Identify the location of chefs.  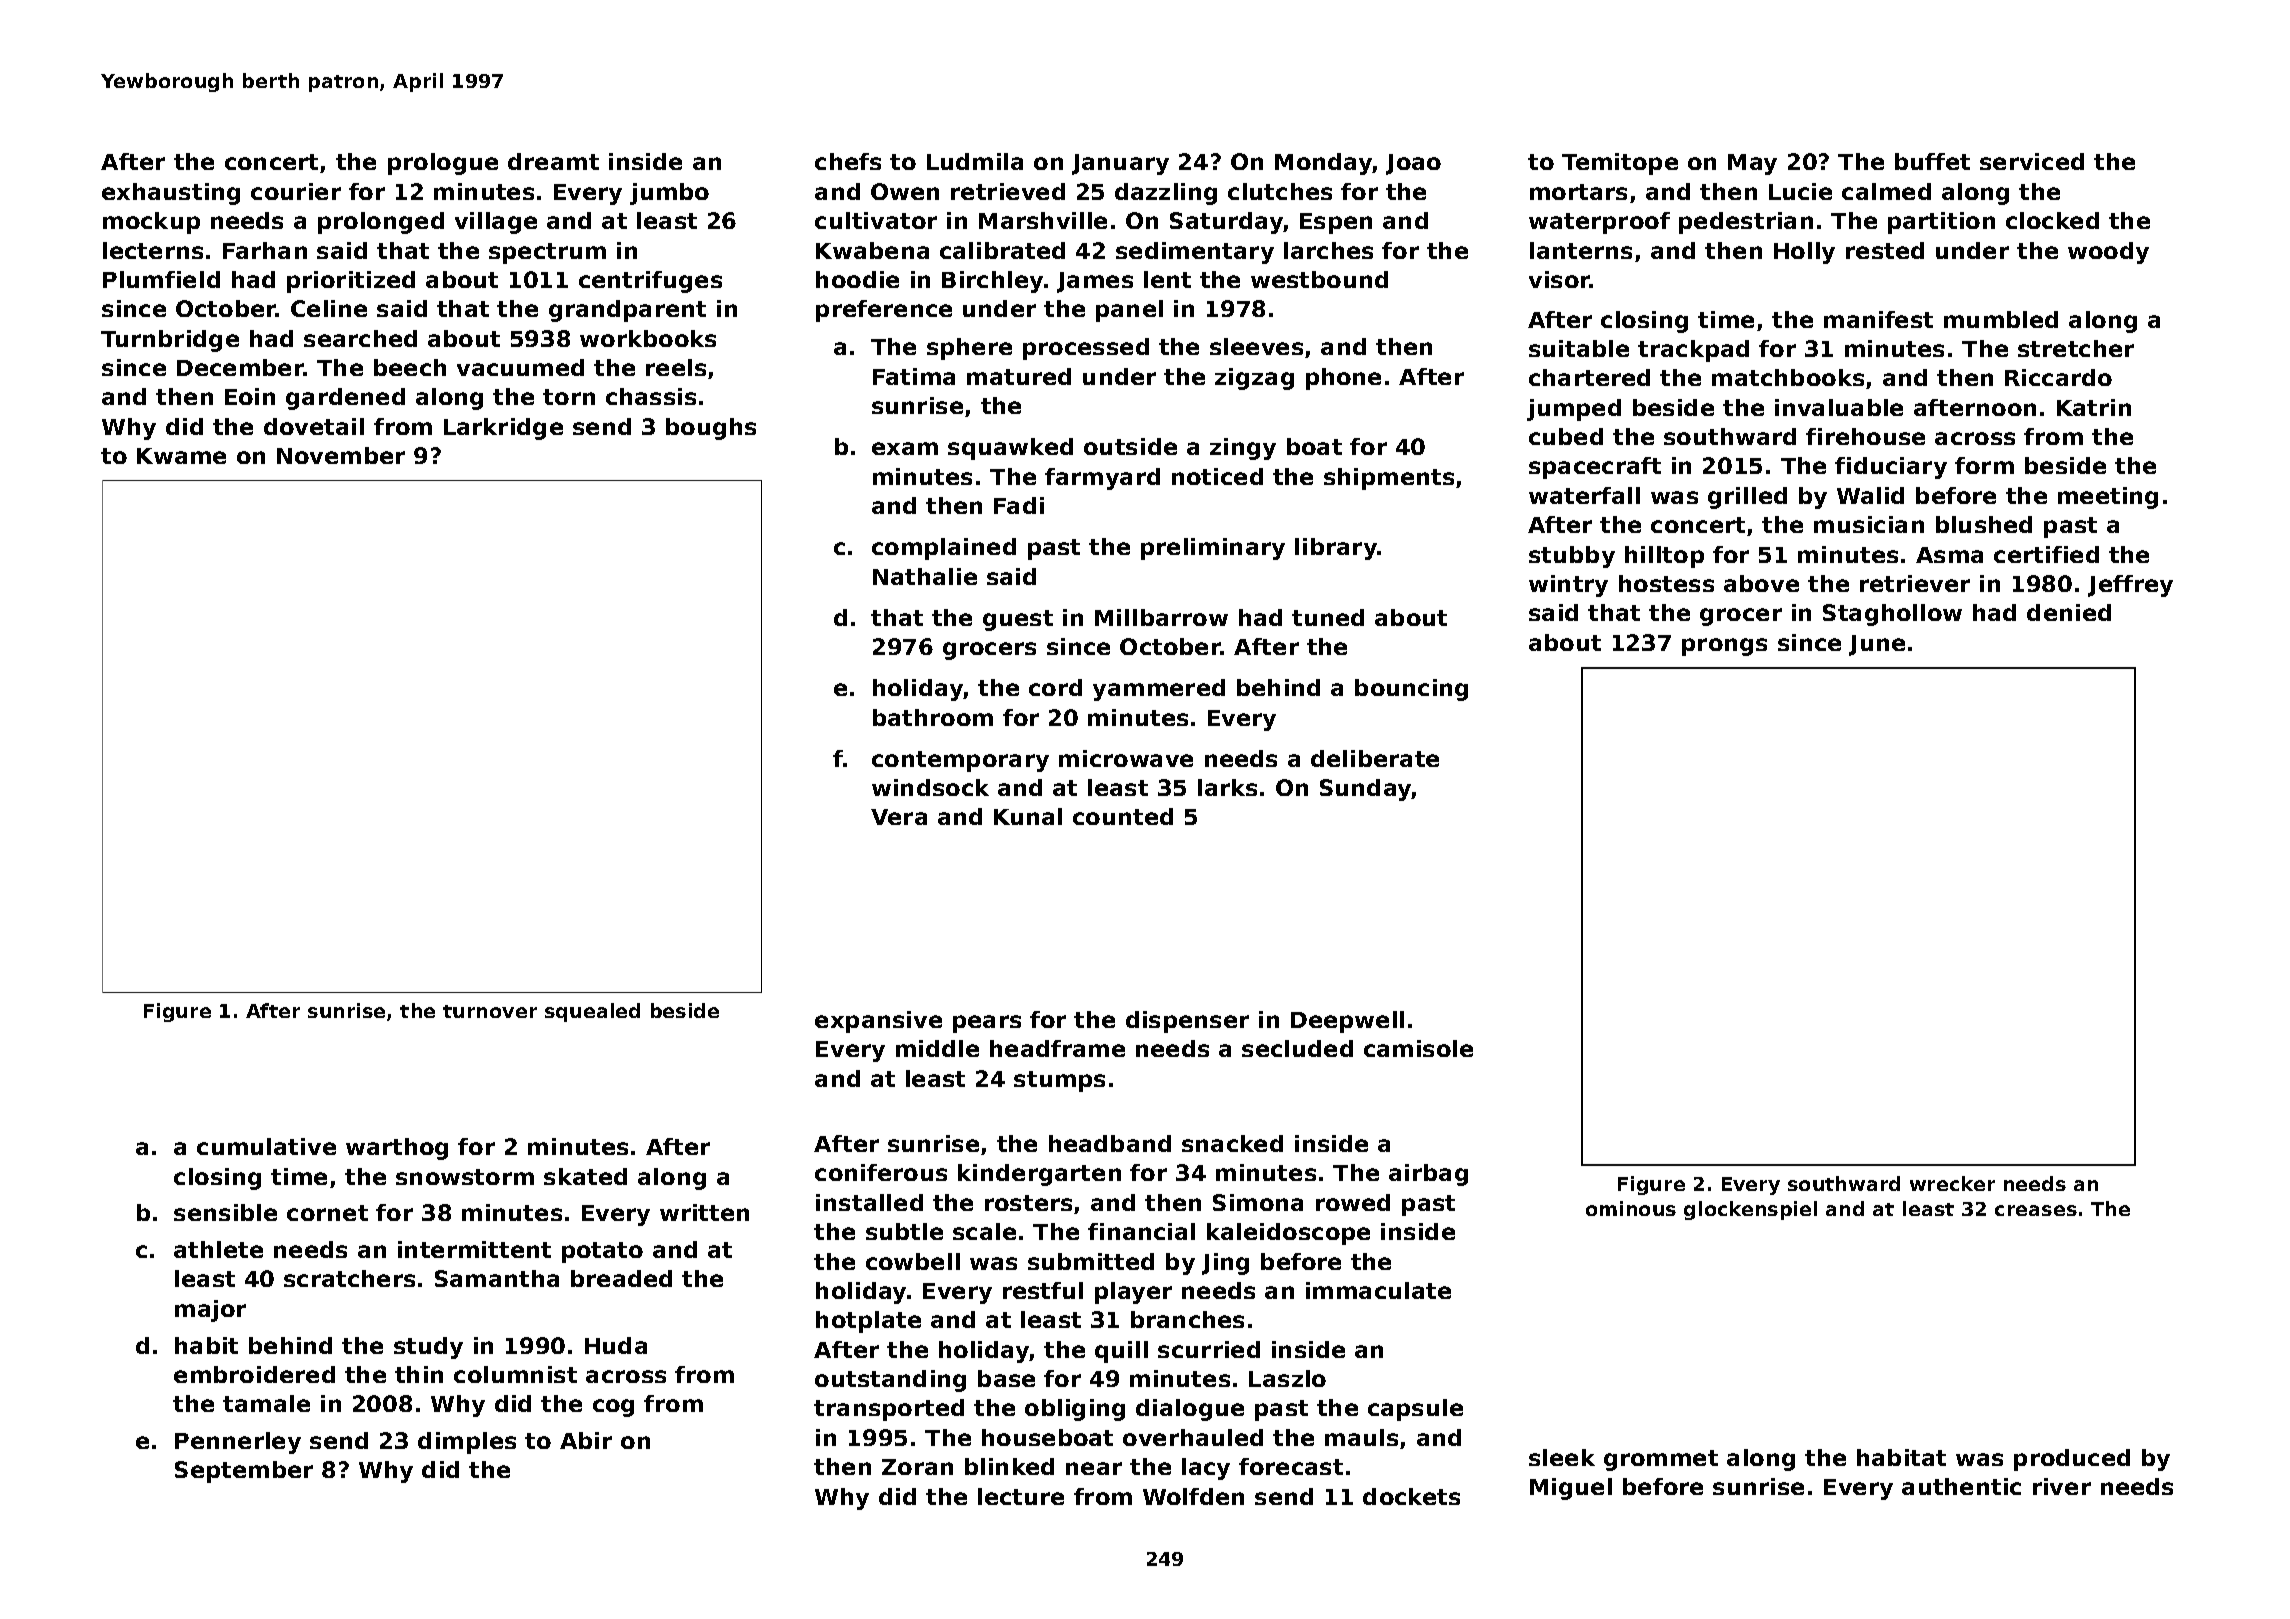
(848, 161).
